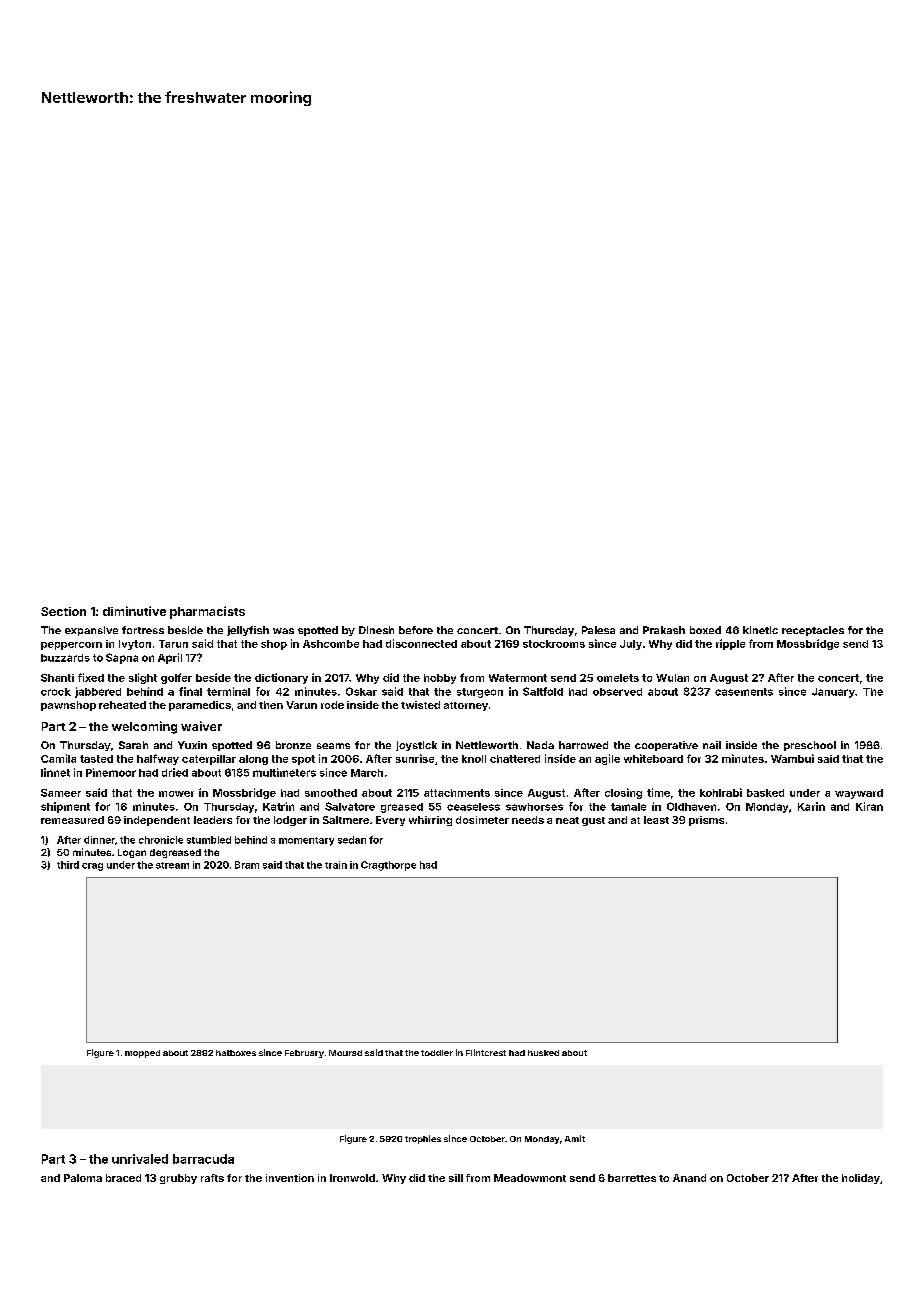  Describe the element at coordinates (203, 1159) in the screenshot. I see `barracuda` at that location.
